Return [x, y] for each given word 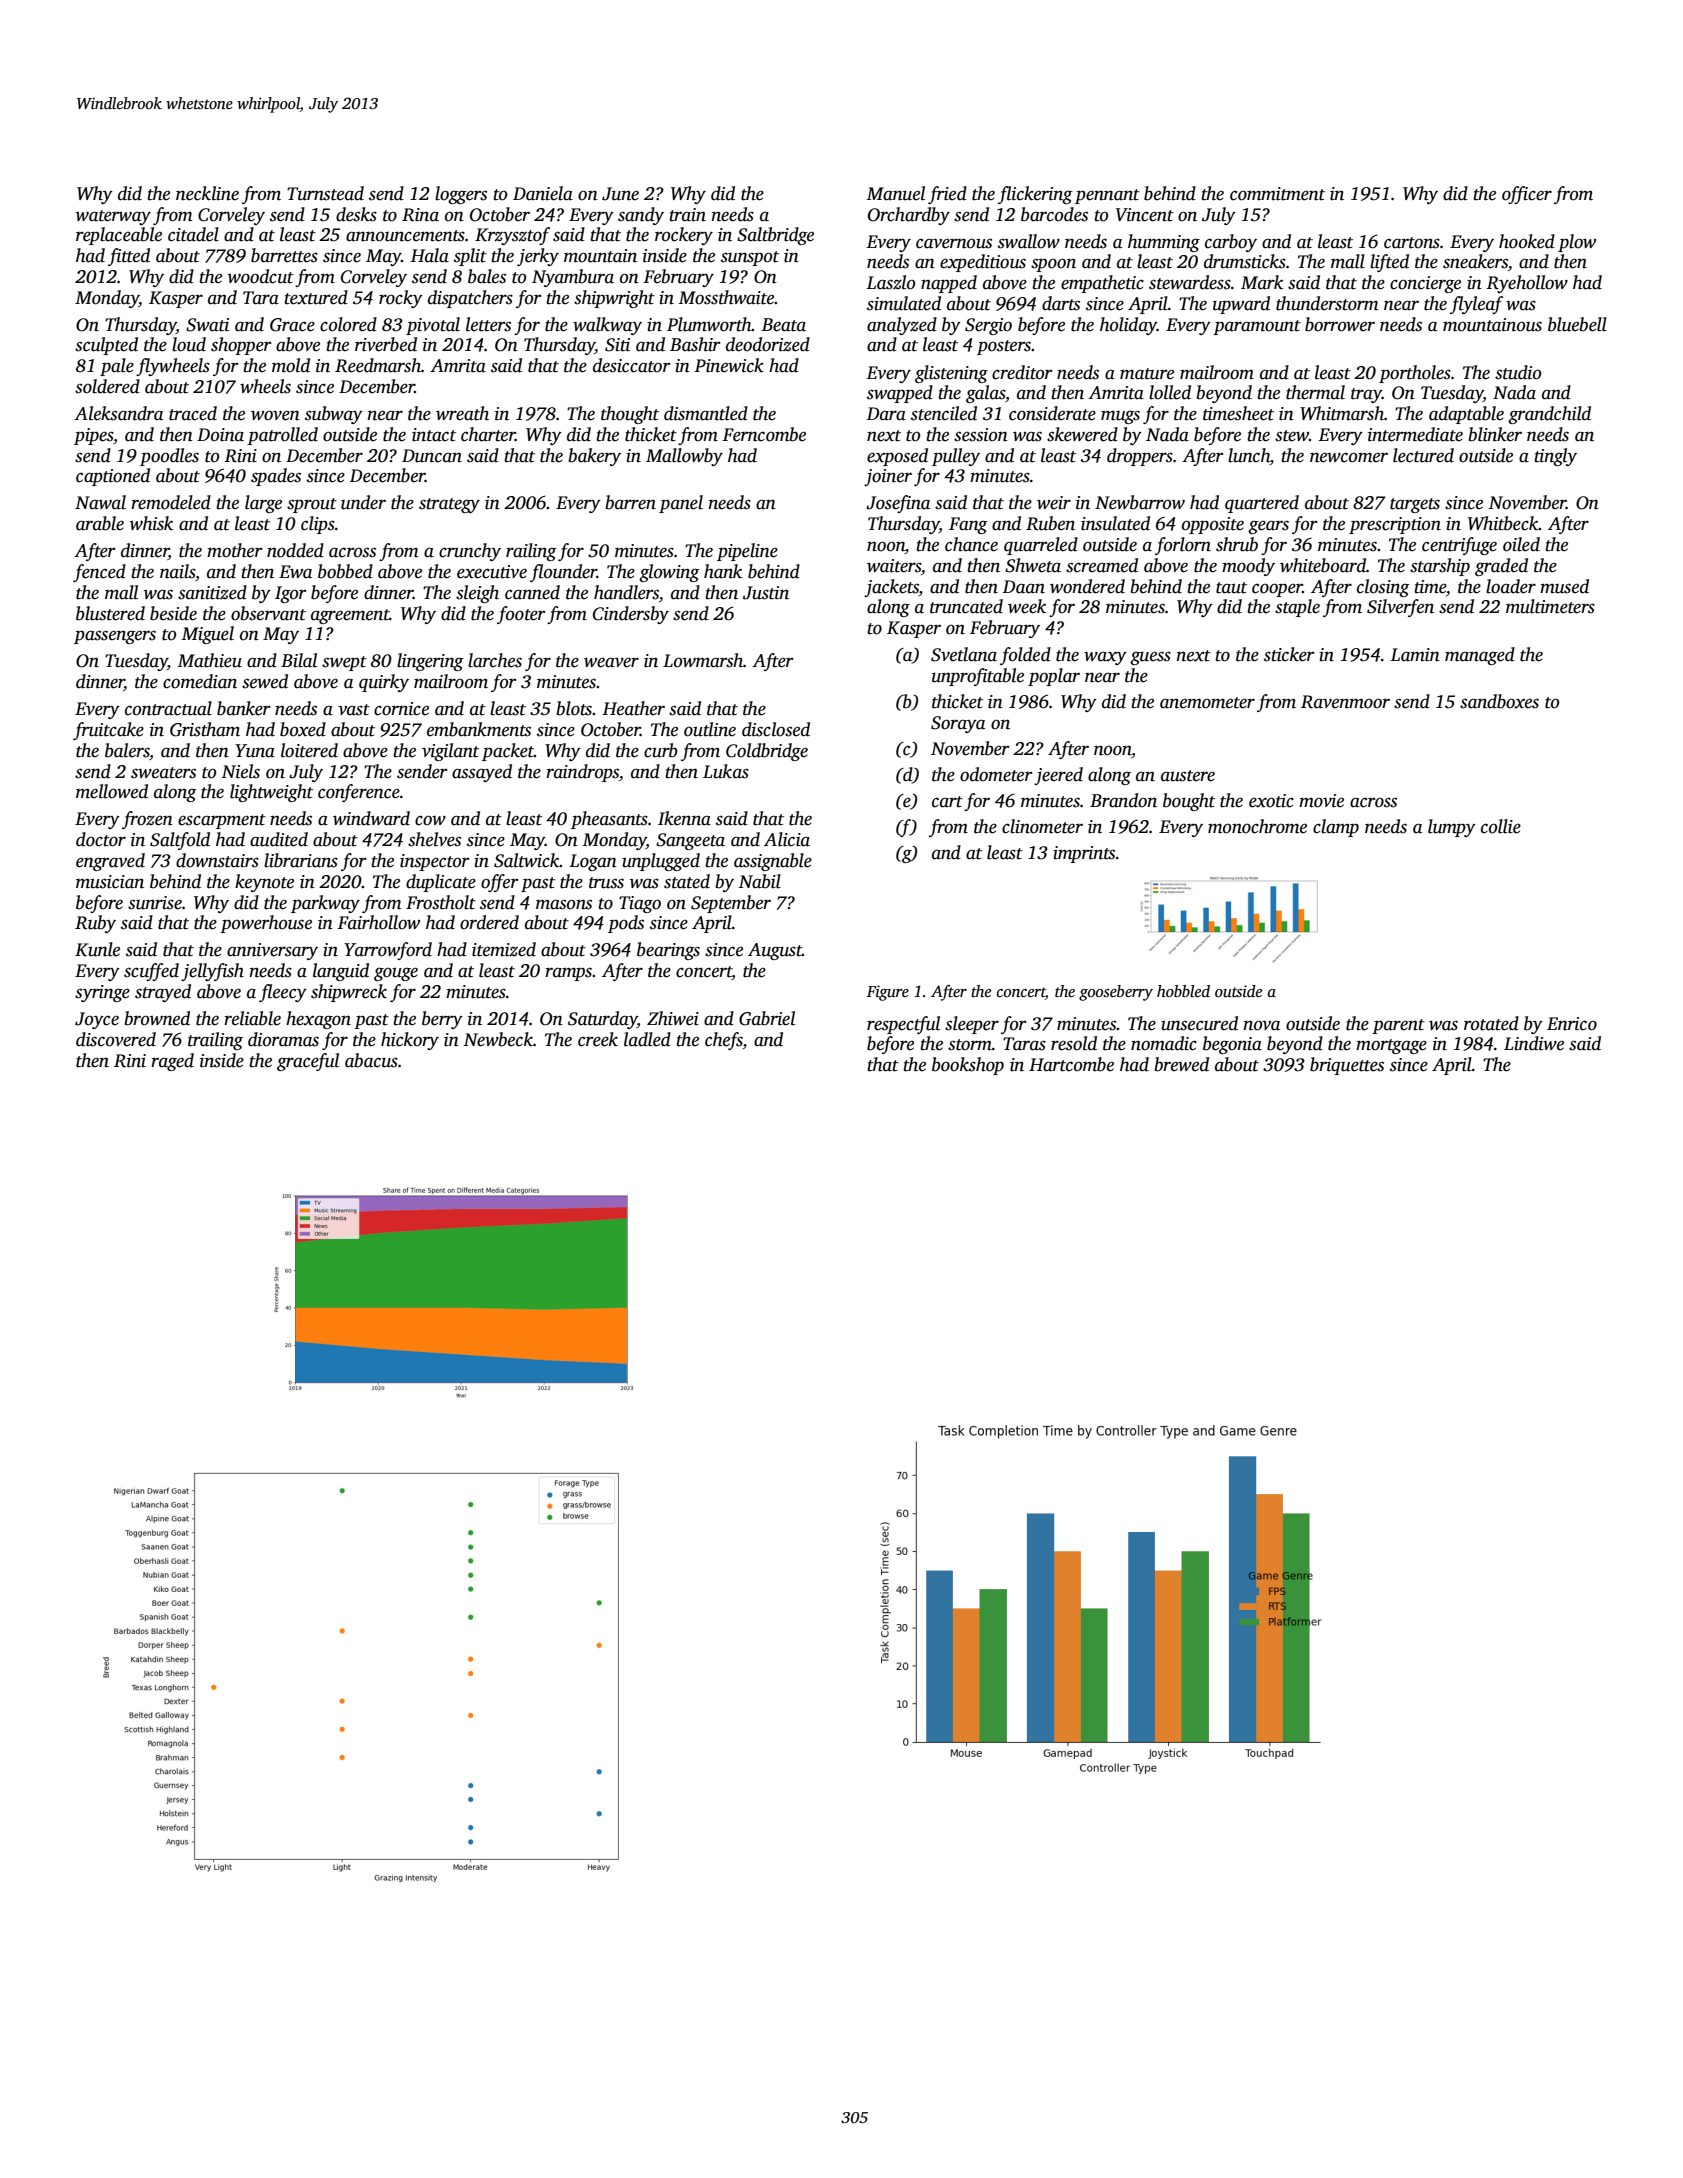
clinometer [1042, 826]
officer [1527, 195]
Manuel [895, 193]
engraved [110, 862]
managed [1480, 656]
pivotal [433, 326]
